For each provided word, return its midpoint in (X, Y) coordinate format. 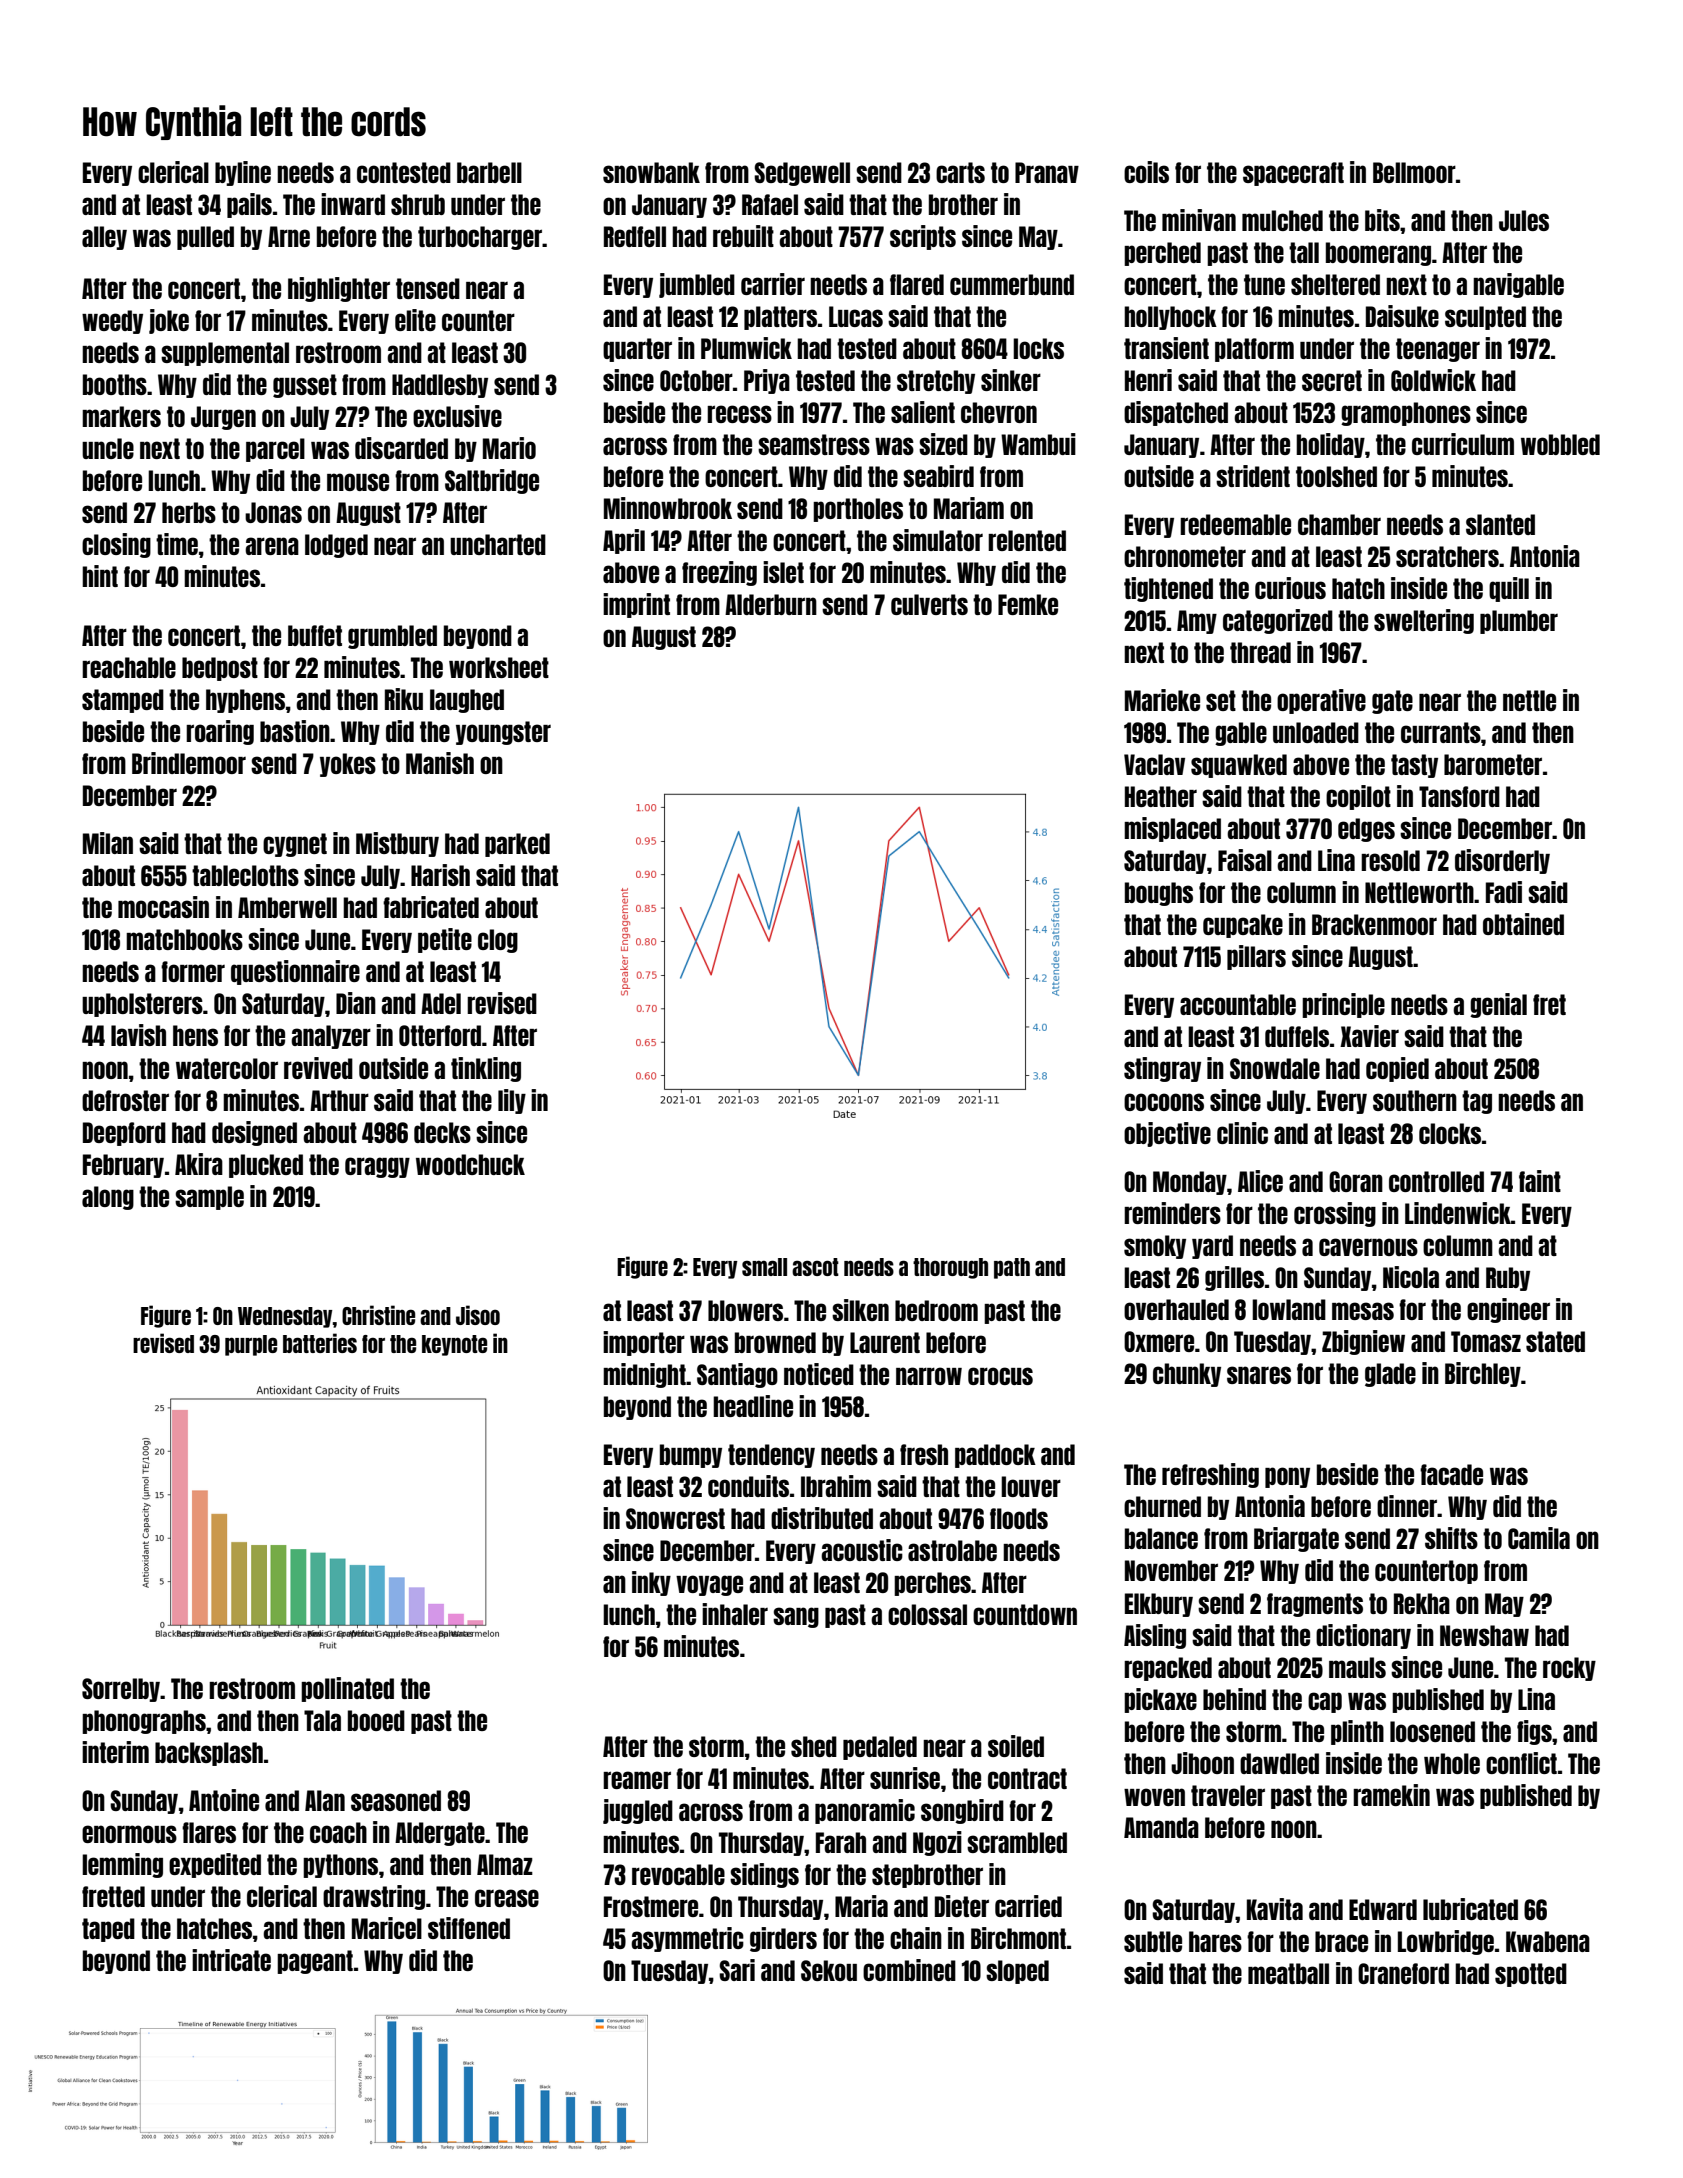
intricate (231, 1960)
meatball (1288, 1973)
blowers (745, 1310)
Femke (1028, 604)
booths (115, 384)
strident (1253, 476)
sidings (764, 1875)
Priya (767, 381)
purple (251, 1345)
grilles (1234, 1278)
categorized (1278, 621)
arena (272, 546)
